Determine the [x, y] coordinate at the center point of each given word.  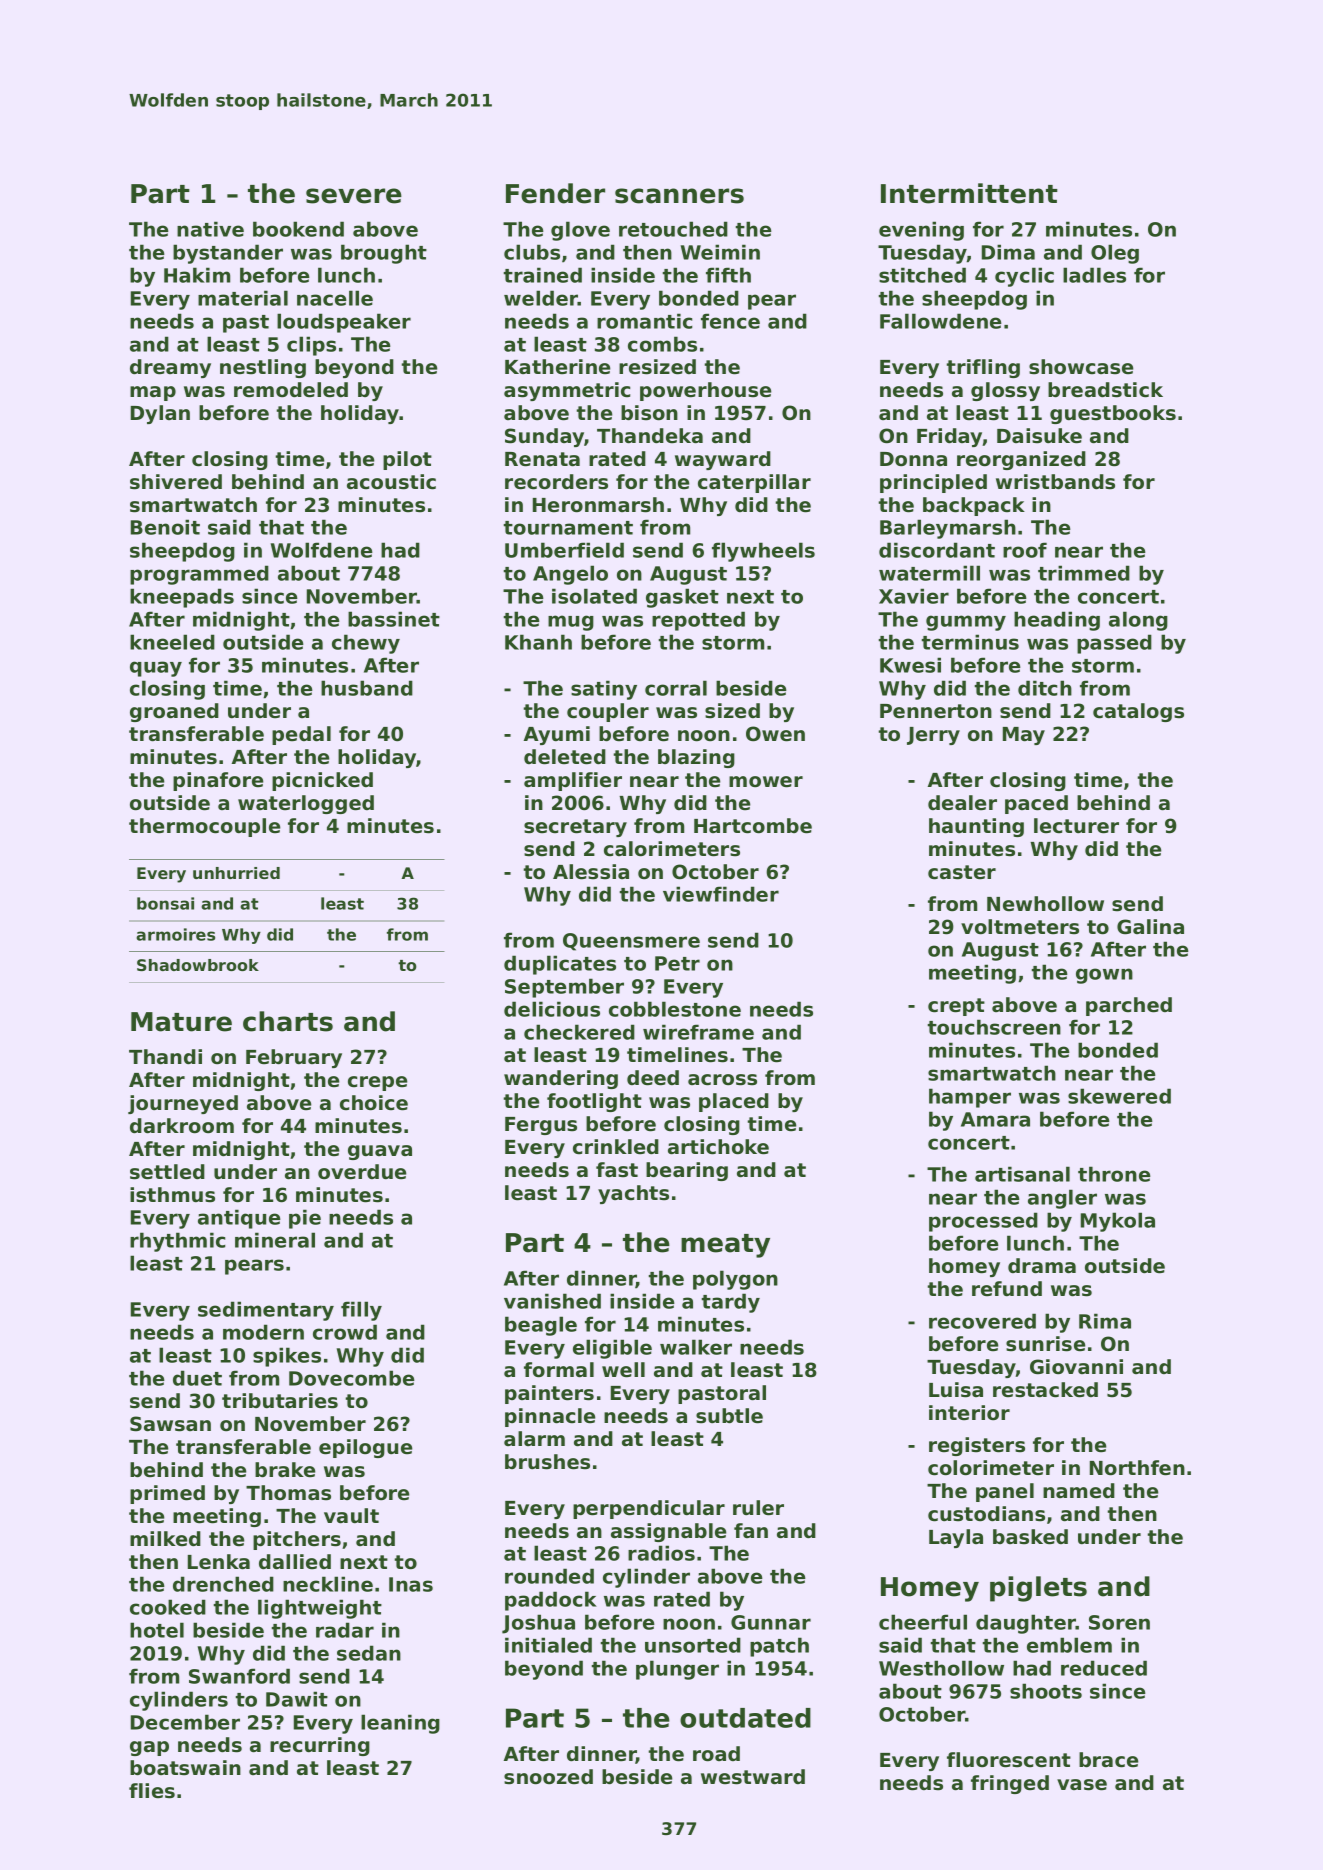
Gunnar [771, 1622]
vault [351, 1516]
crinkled [616, 1147]
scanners [679, 196]
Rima [1105, 1321]
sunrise [1045, 1344]
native [210, 229]
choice [374, 1103]
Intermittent [969, 193]
